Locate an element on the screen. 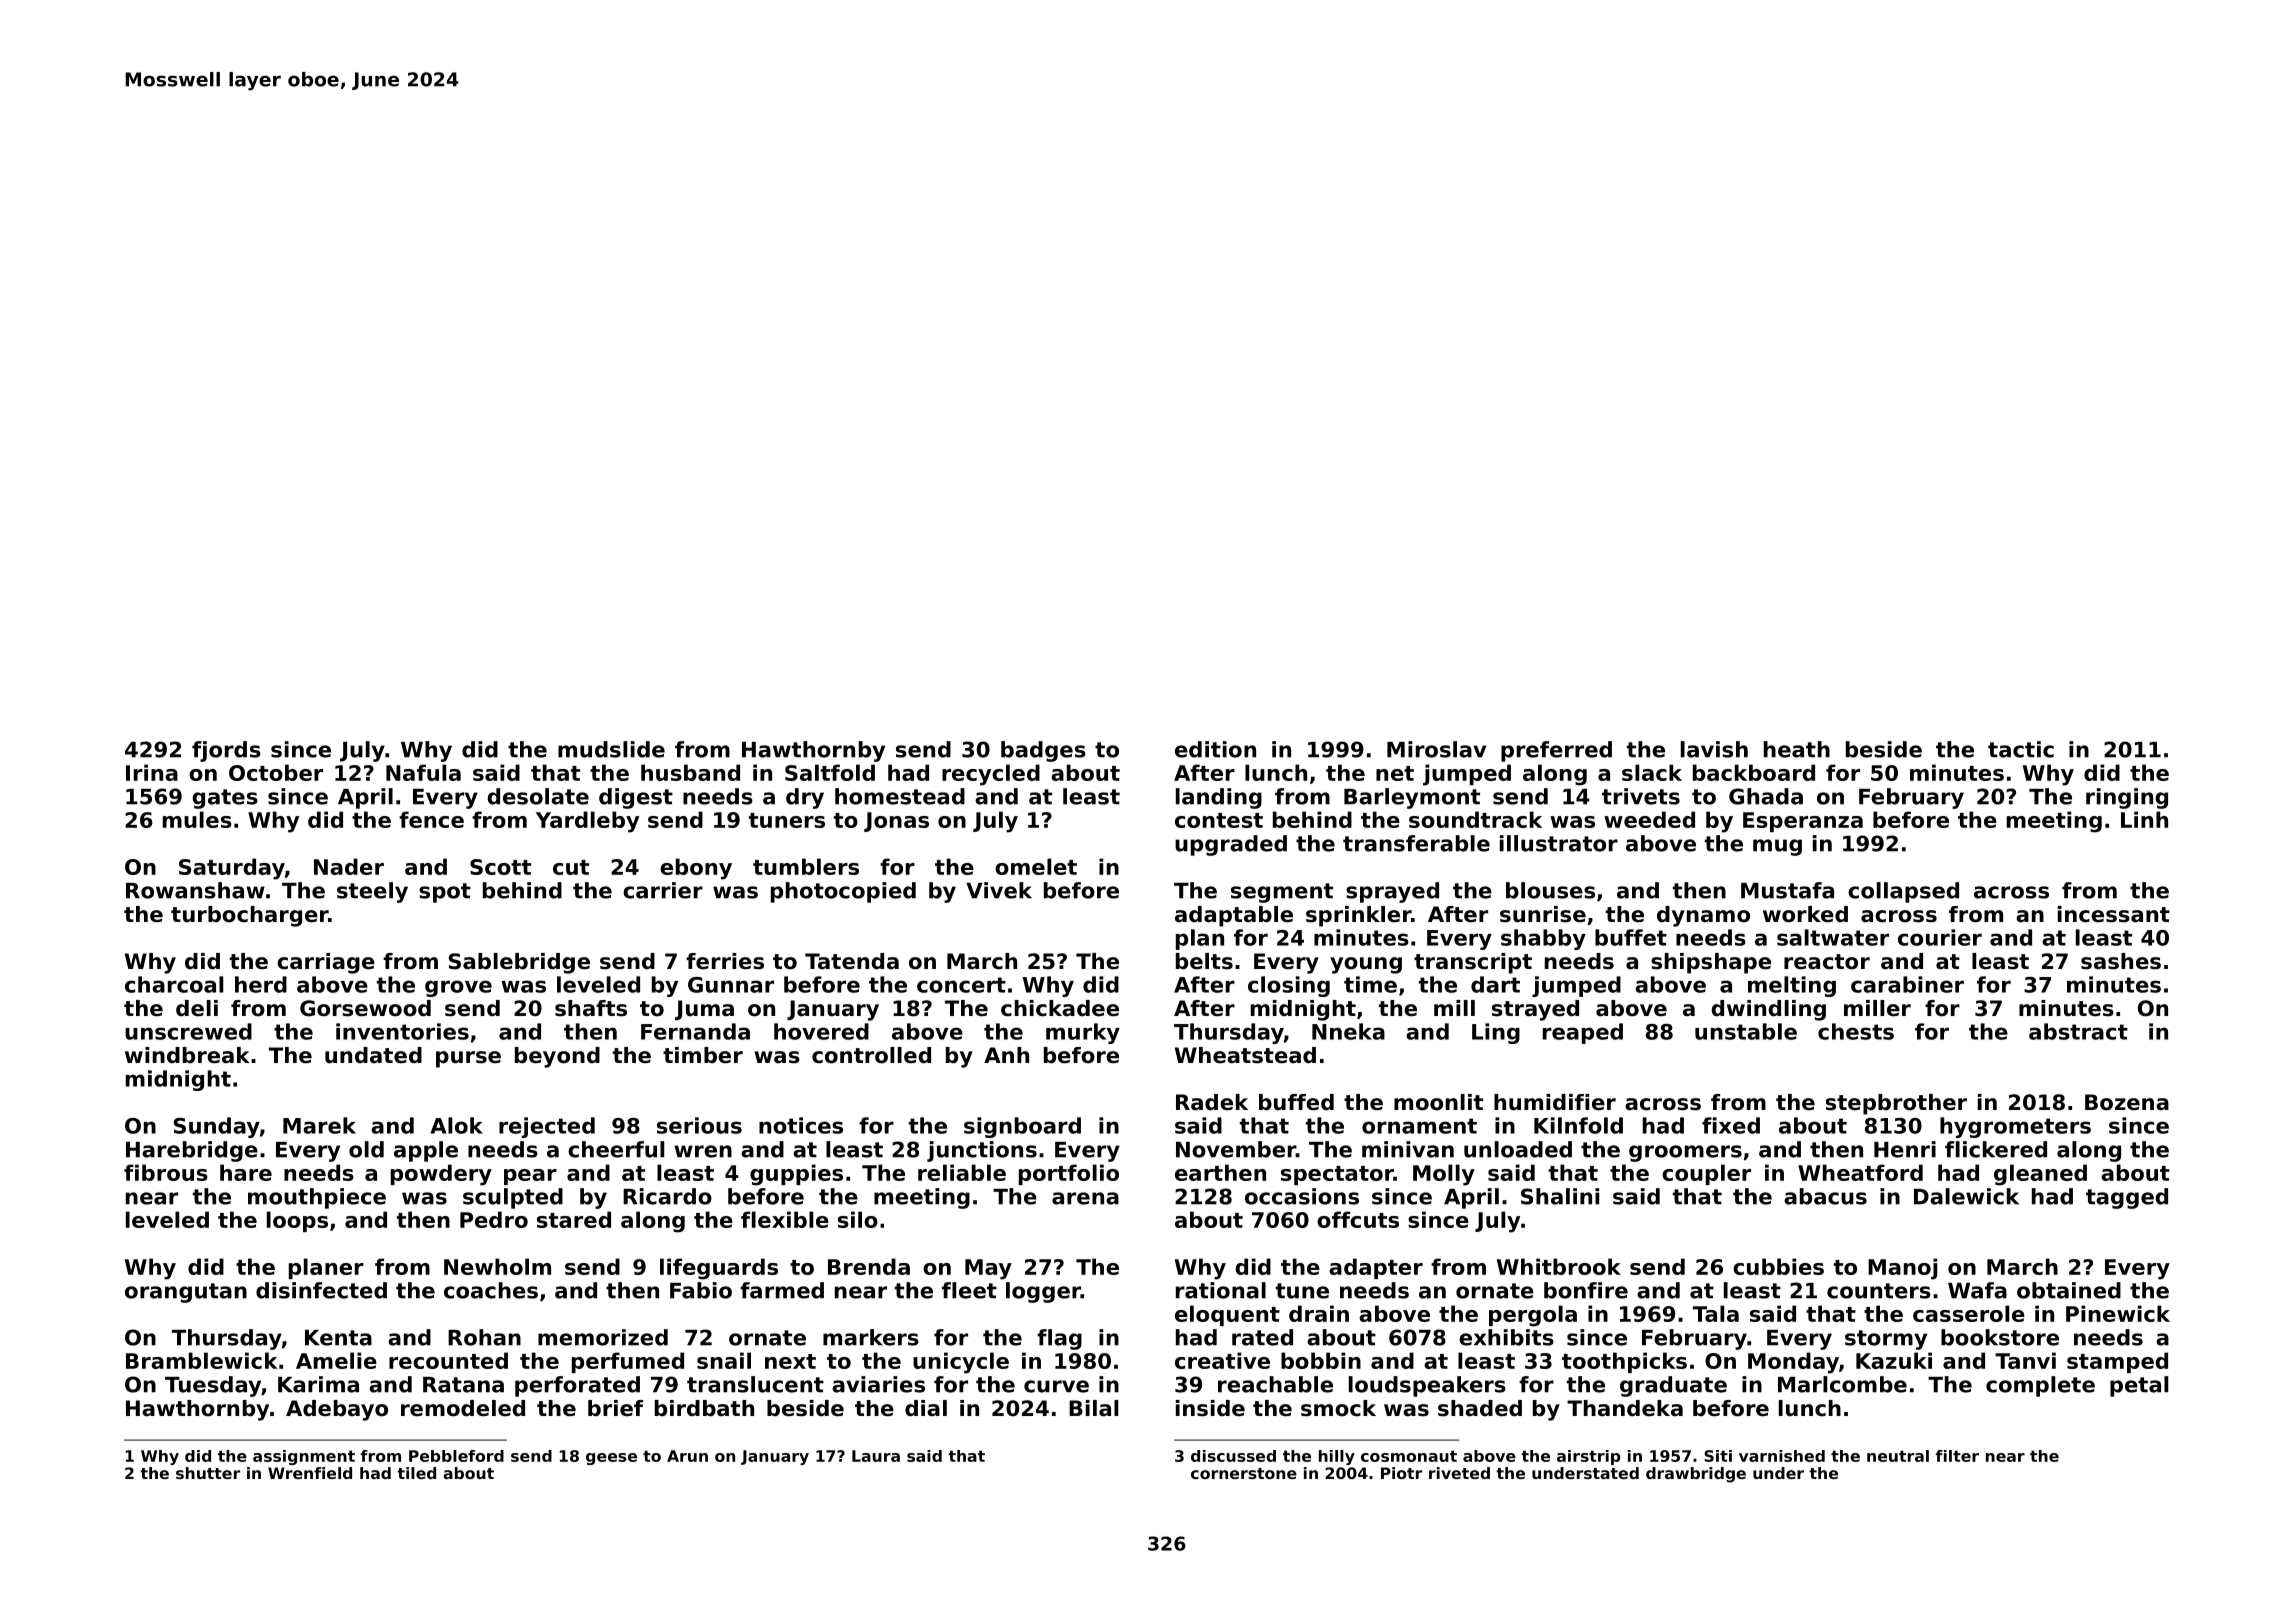 This screenshot has width=2294, height=1622. fjords is located at coordinates (226, 751).
